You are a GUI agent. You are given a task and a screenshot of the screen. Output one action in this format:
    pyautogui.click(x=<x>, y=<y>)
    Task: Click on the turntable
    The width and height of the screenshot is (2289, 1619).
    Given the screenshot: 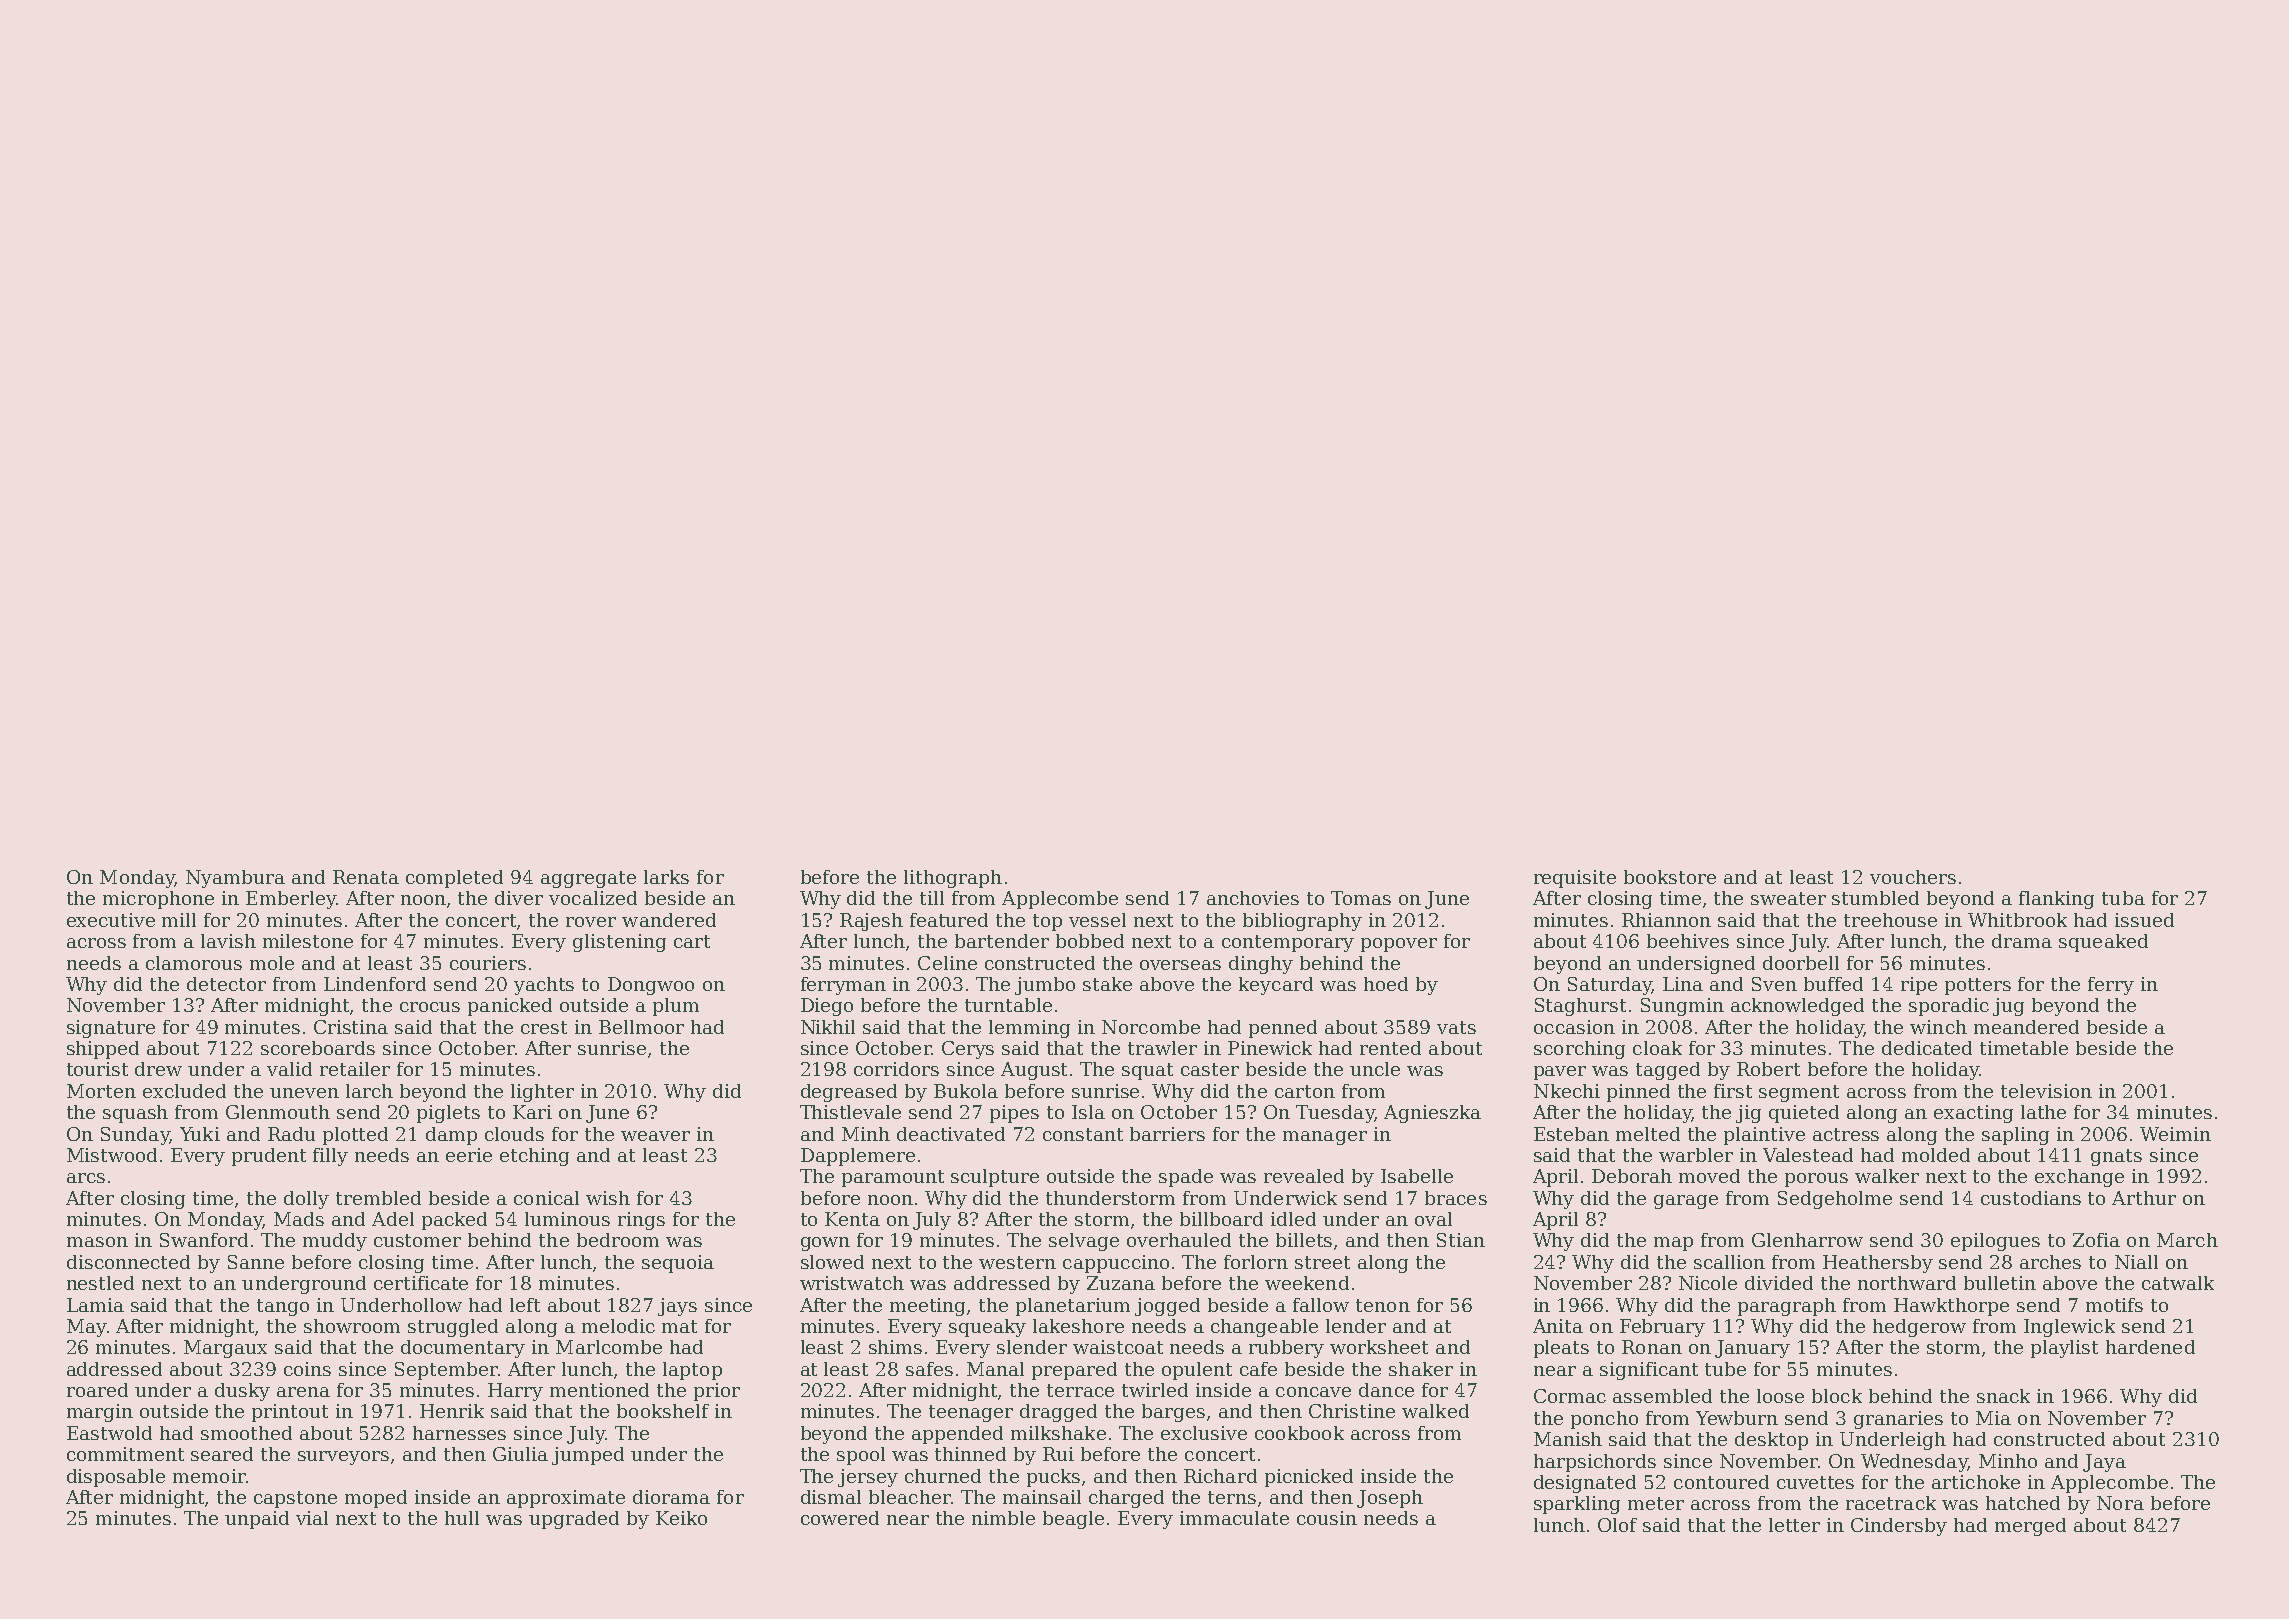 What is the action you would take?
    pyautogui.click(x=1008, y=1005)
